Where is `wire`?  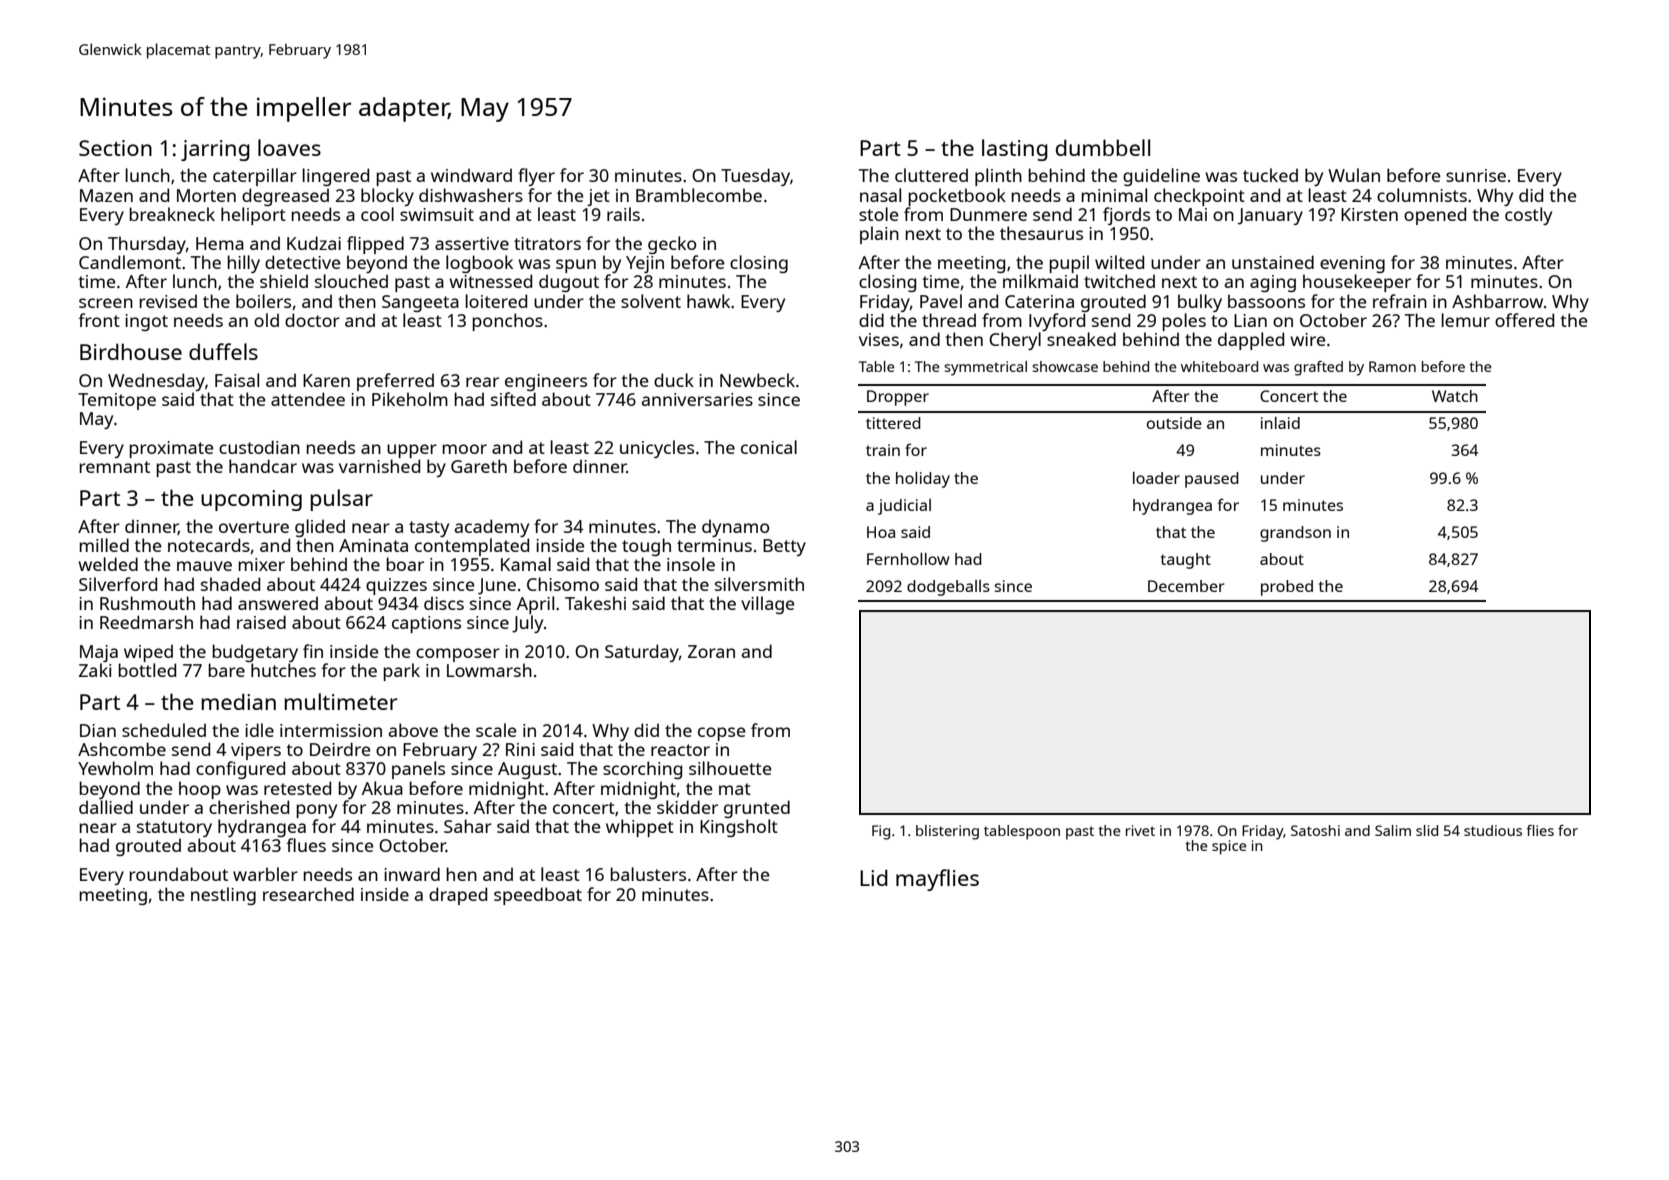 wire is located at coordinates (1307, 339).
